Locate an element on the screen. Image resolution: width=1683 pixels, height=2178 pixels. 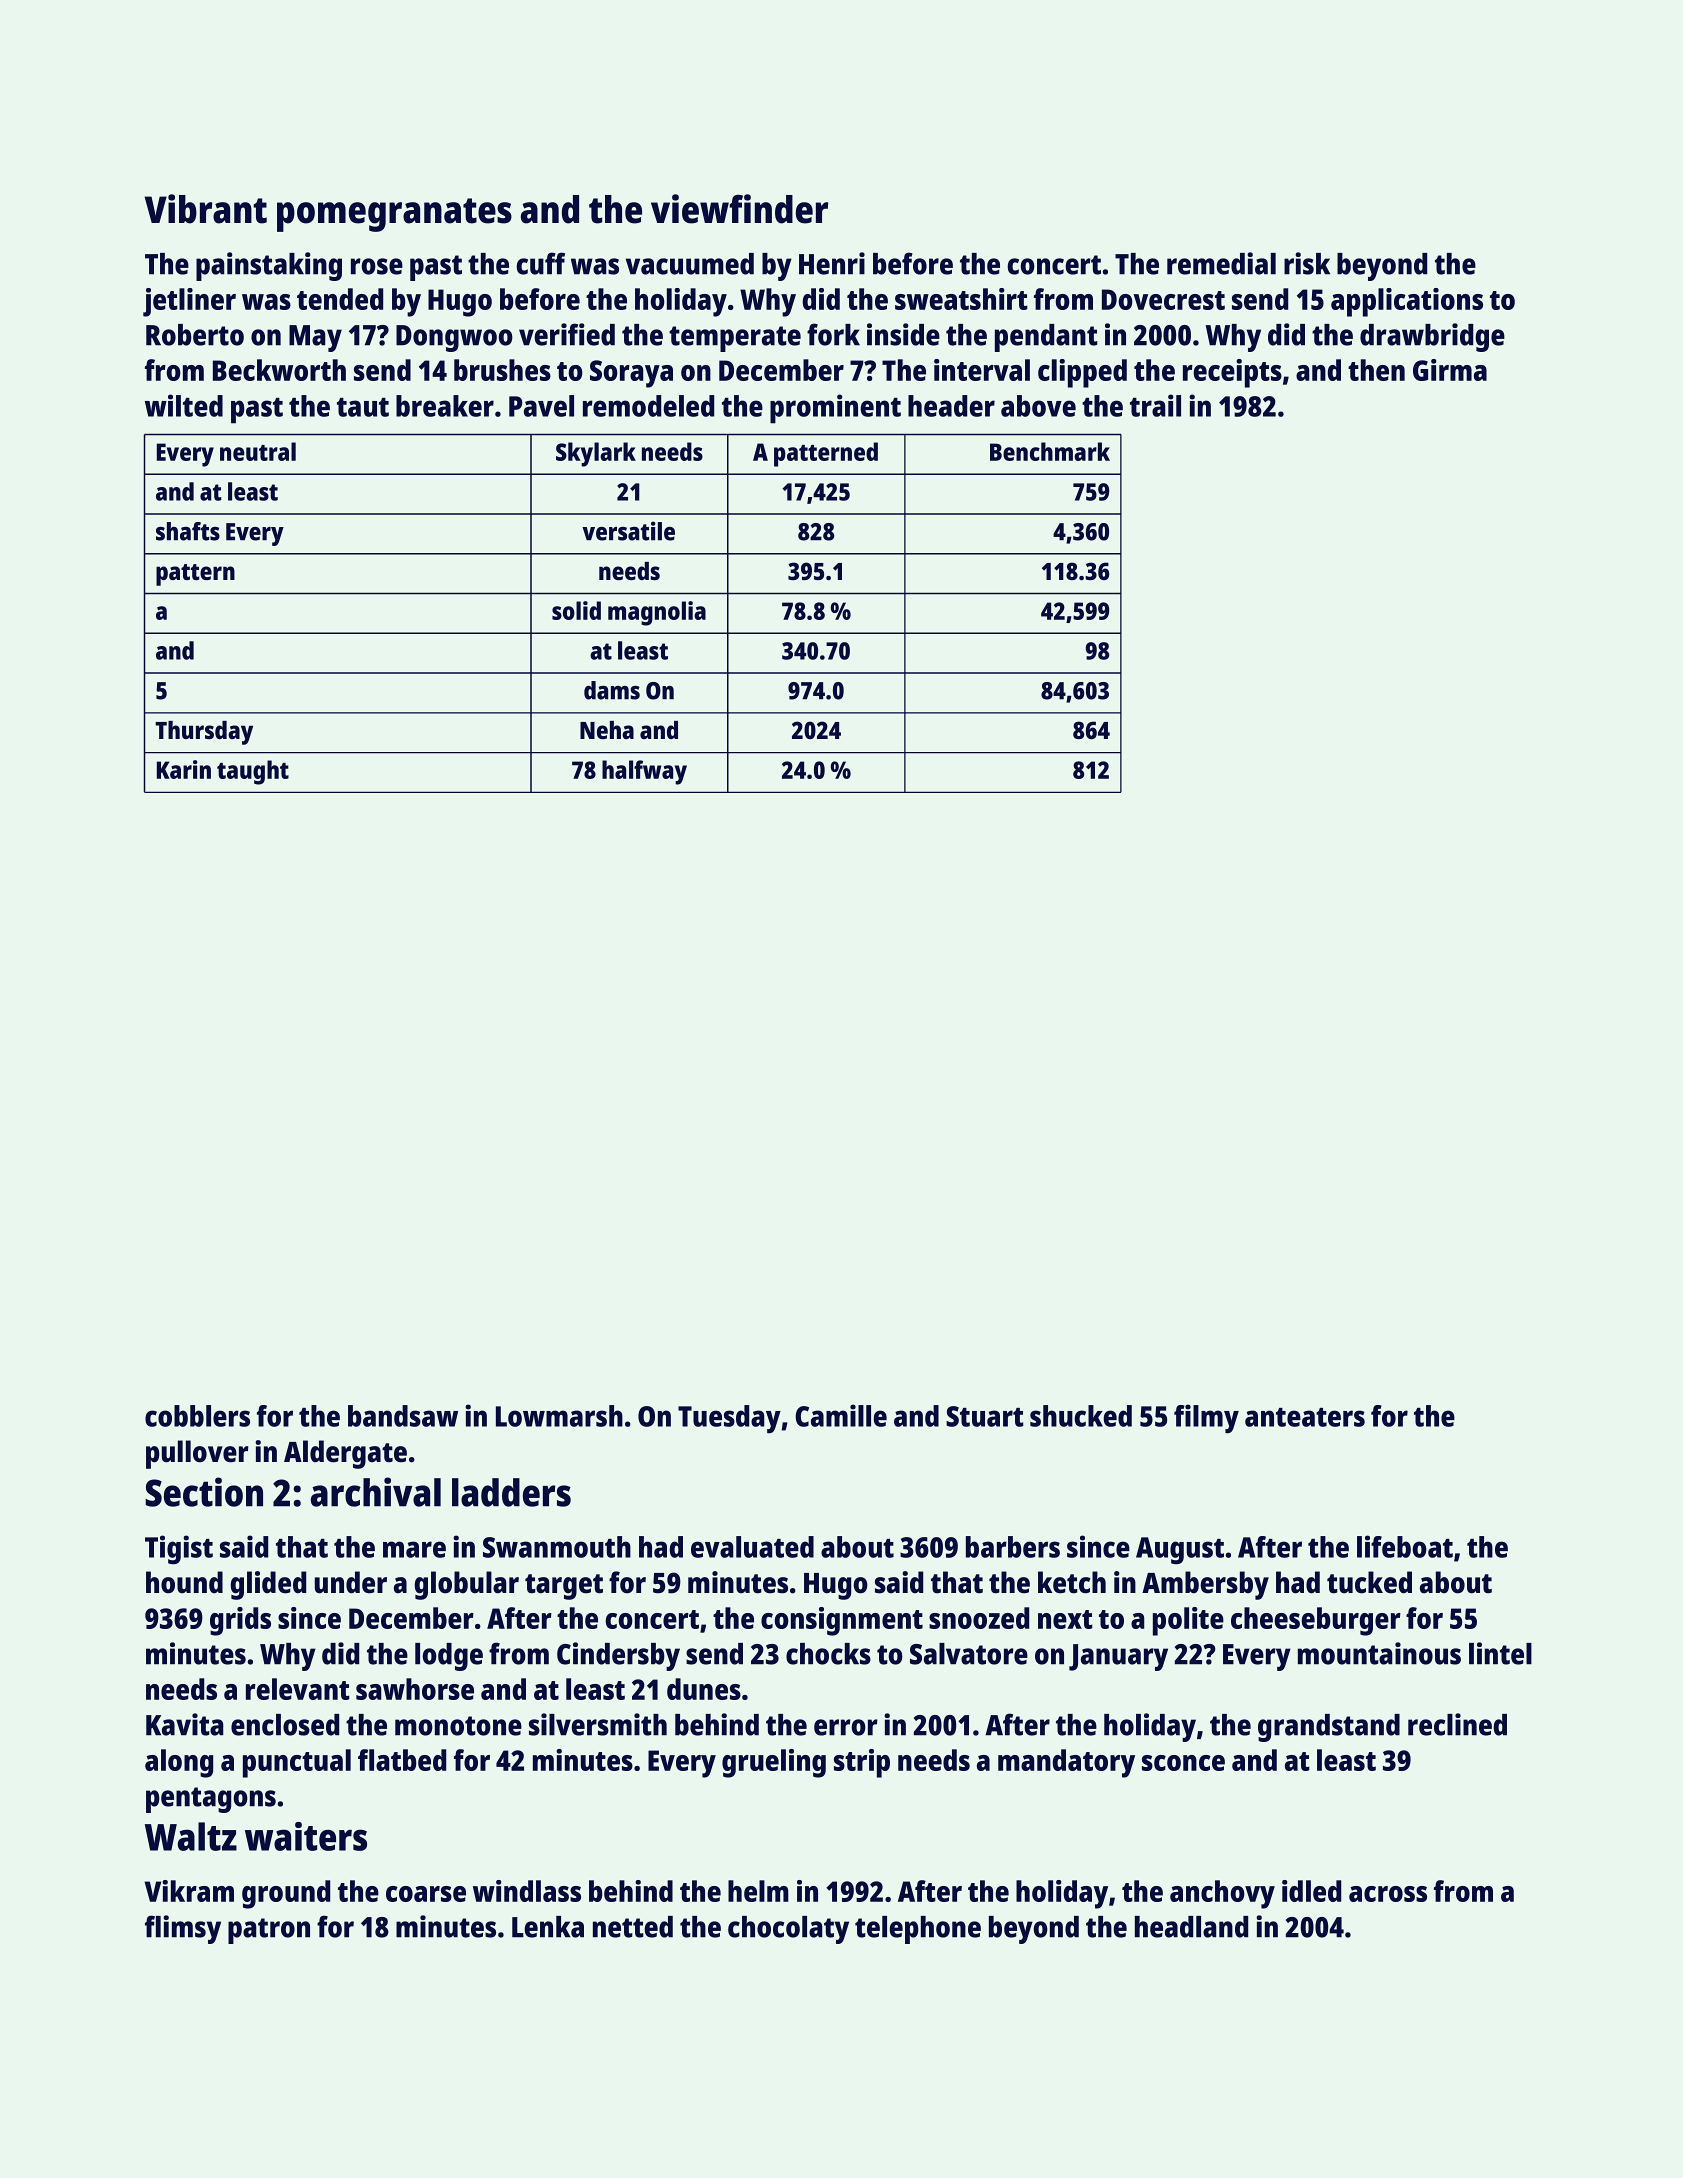
Karin is located at coordinates (184, 769).
